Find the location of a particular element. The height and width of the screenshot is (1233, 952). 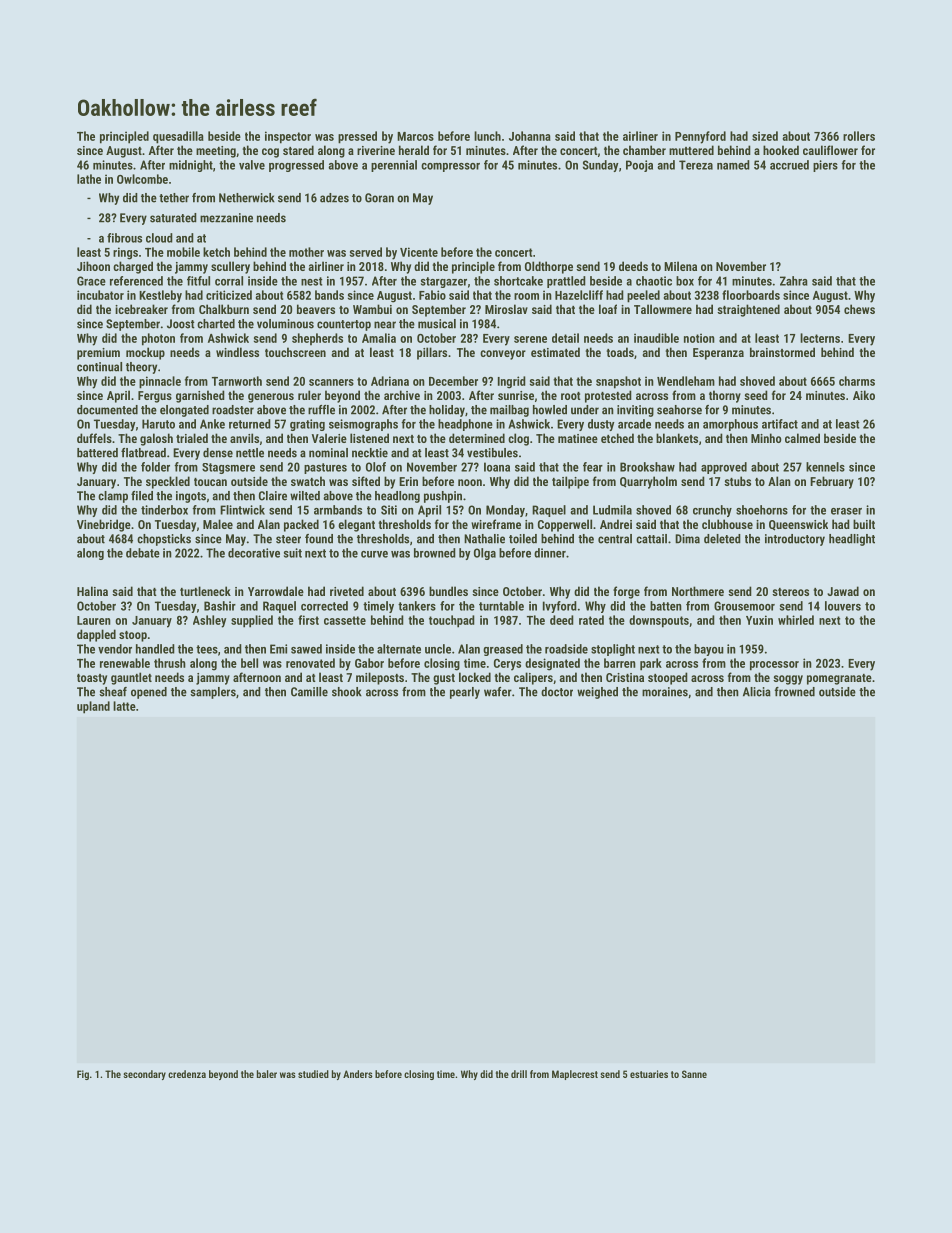

December is located at coordinates (453, 381).
